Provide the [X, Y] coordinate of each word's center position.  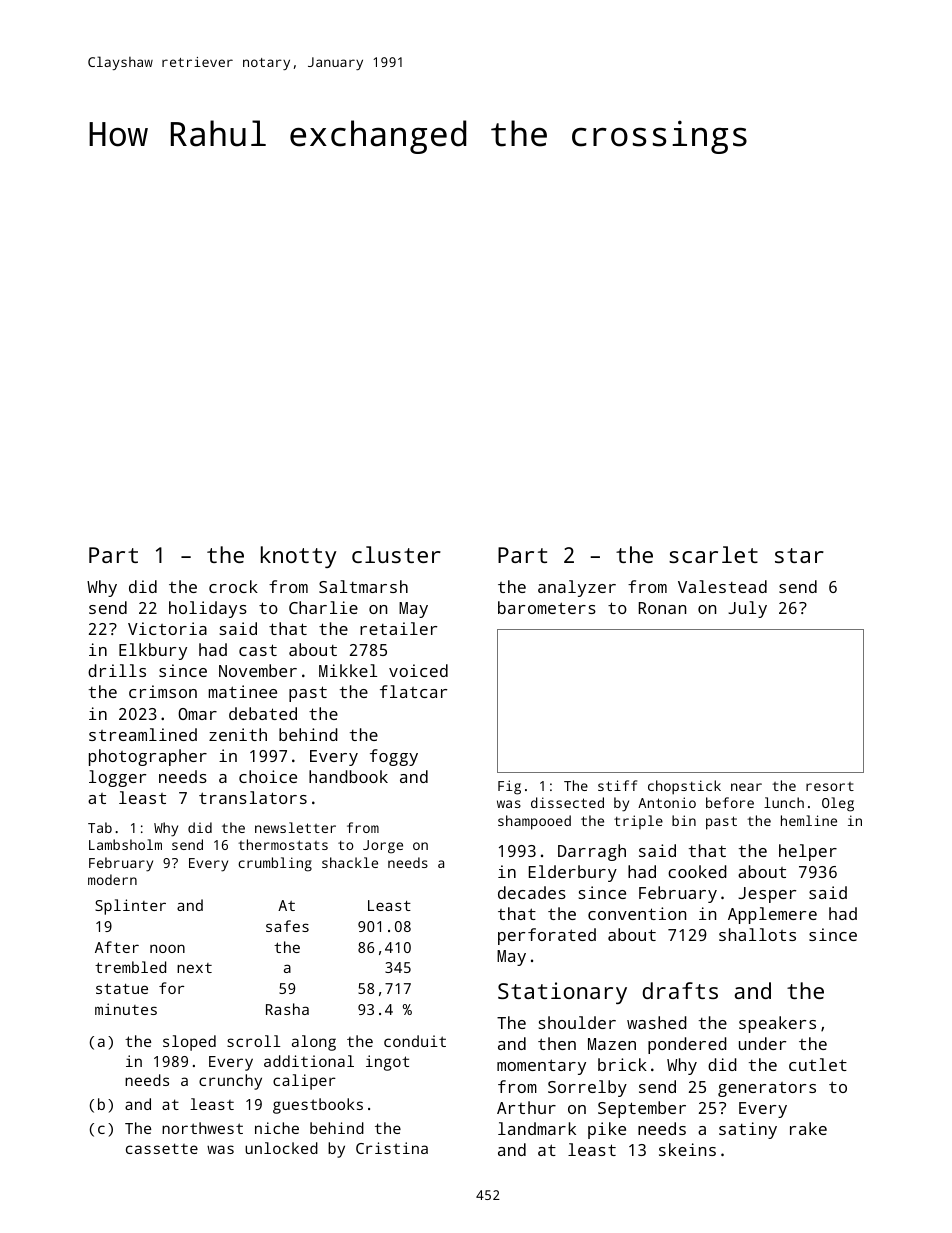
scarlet [713, 554]
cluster [396, 554]
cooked [697, 871]
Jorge [383, 847]
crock [233, 586]
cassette [162, 1148]
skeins [687, 1149]
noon [167, 948]
